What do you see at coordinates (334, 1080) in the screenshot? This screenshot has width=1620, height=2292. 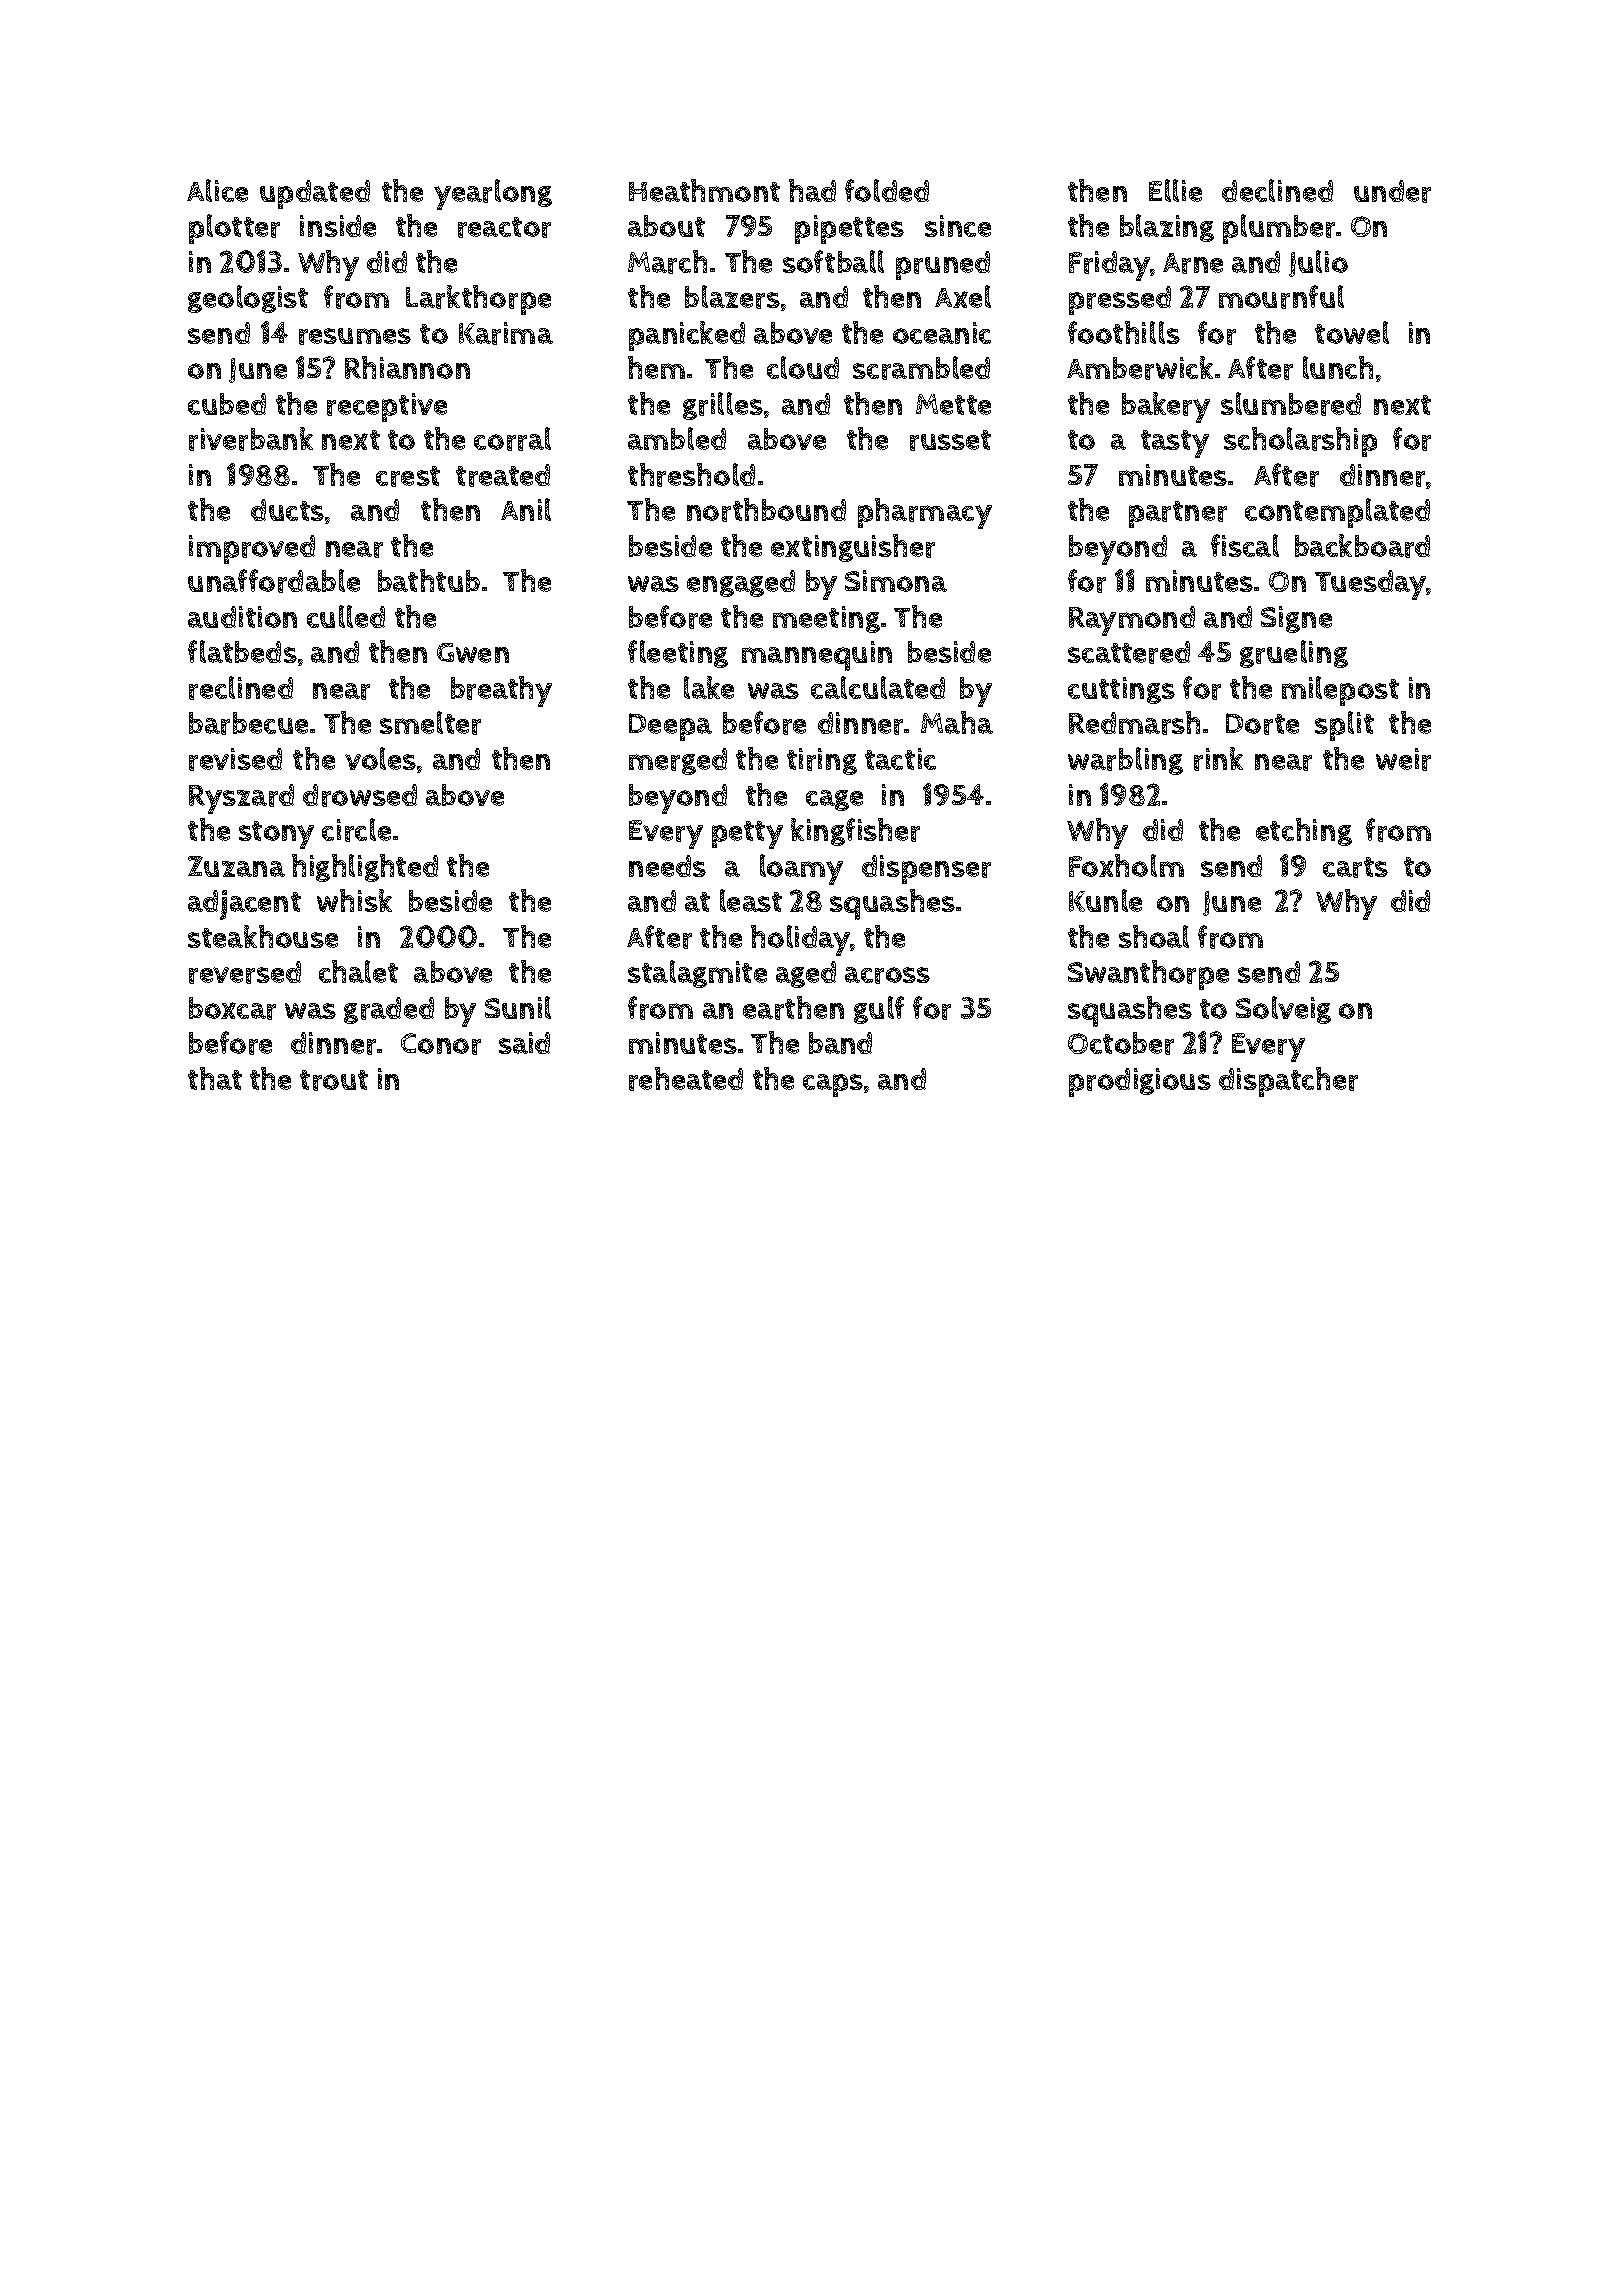 I see `trout` at bounding box center [334, 1080].
